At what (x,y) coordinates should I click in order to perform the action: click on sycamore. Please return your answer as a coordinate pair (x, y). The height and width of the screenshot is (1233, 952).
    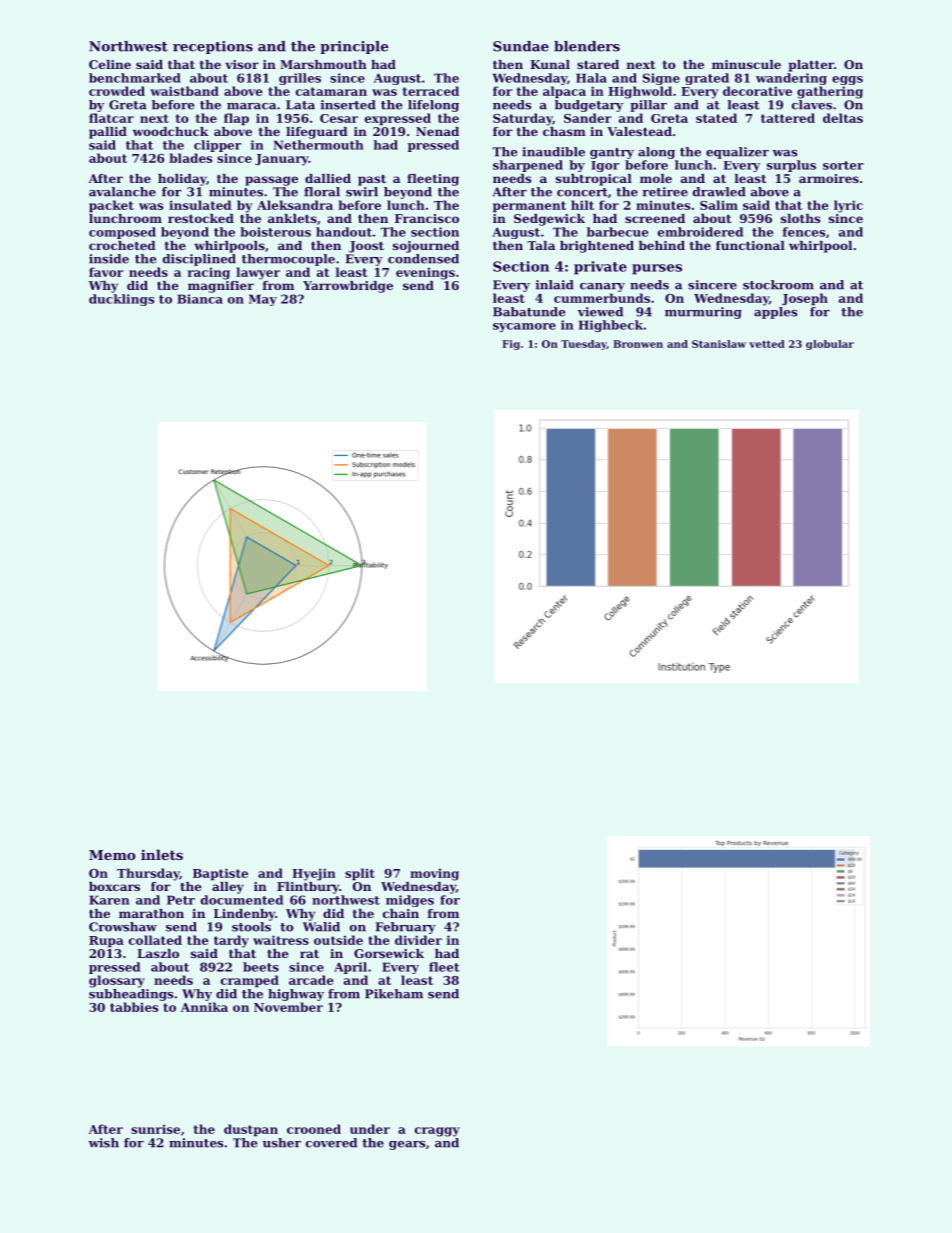
    Looking at the image, I should click on (524, 327).
